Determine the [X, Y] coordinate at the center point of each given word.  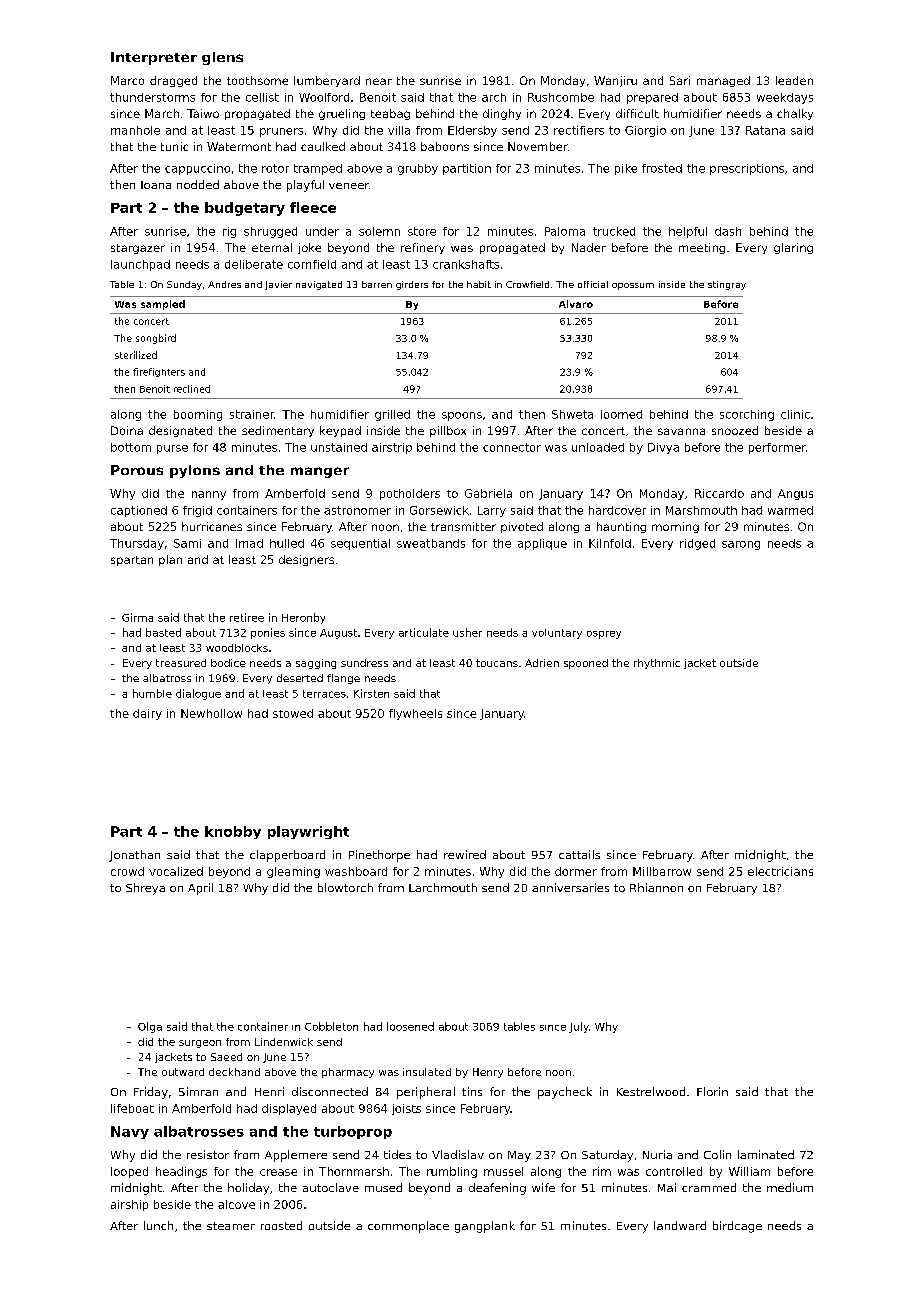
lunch [158, 1225]
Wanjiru [615, 81]
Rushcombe [561, 97]
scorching [747, 415]
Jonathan [134, 856]
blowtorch [345, 887]
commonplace [408, 1227]
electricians [780, 871]
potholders [410, 494]
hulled [287, 543]
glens [222, 58]
